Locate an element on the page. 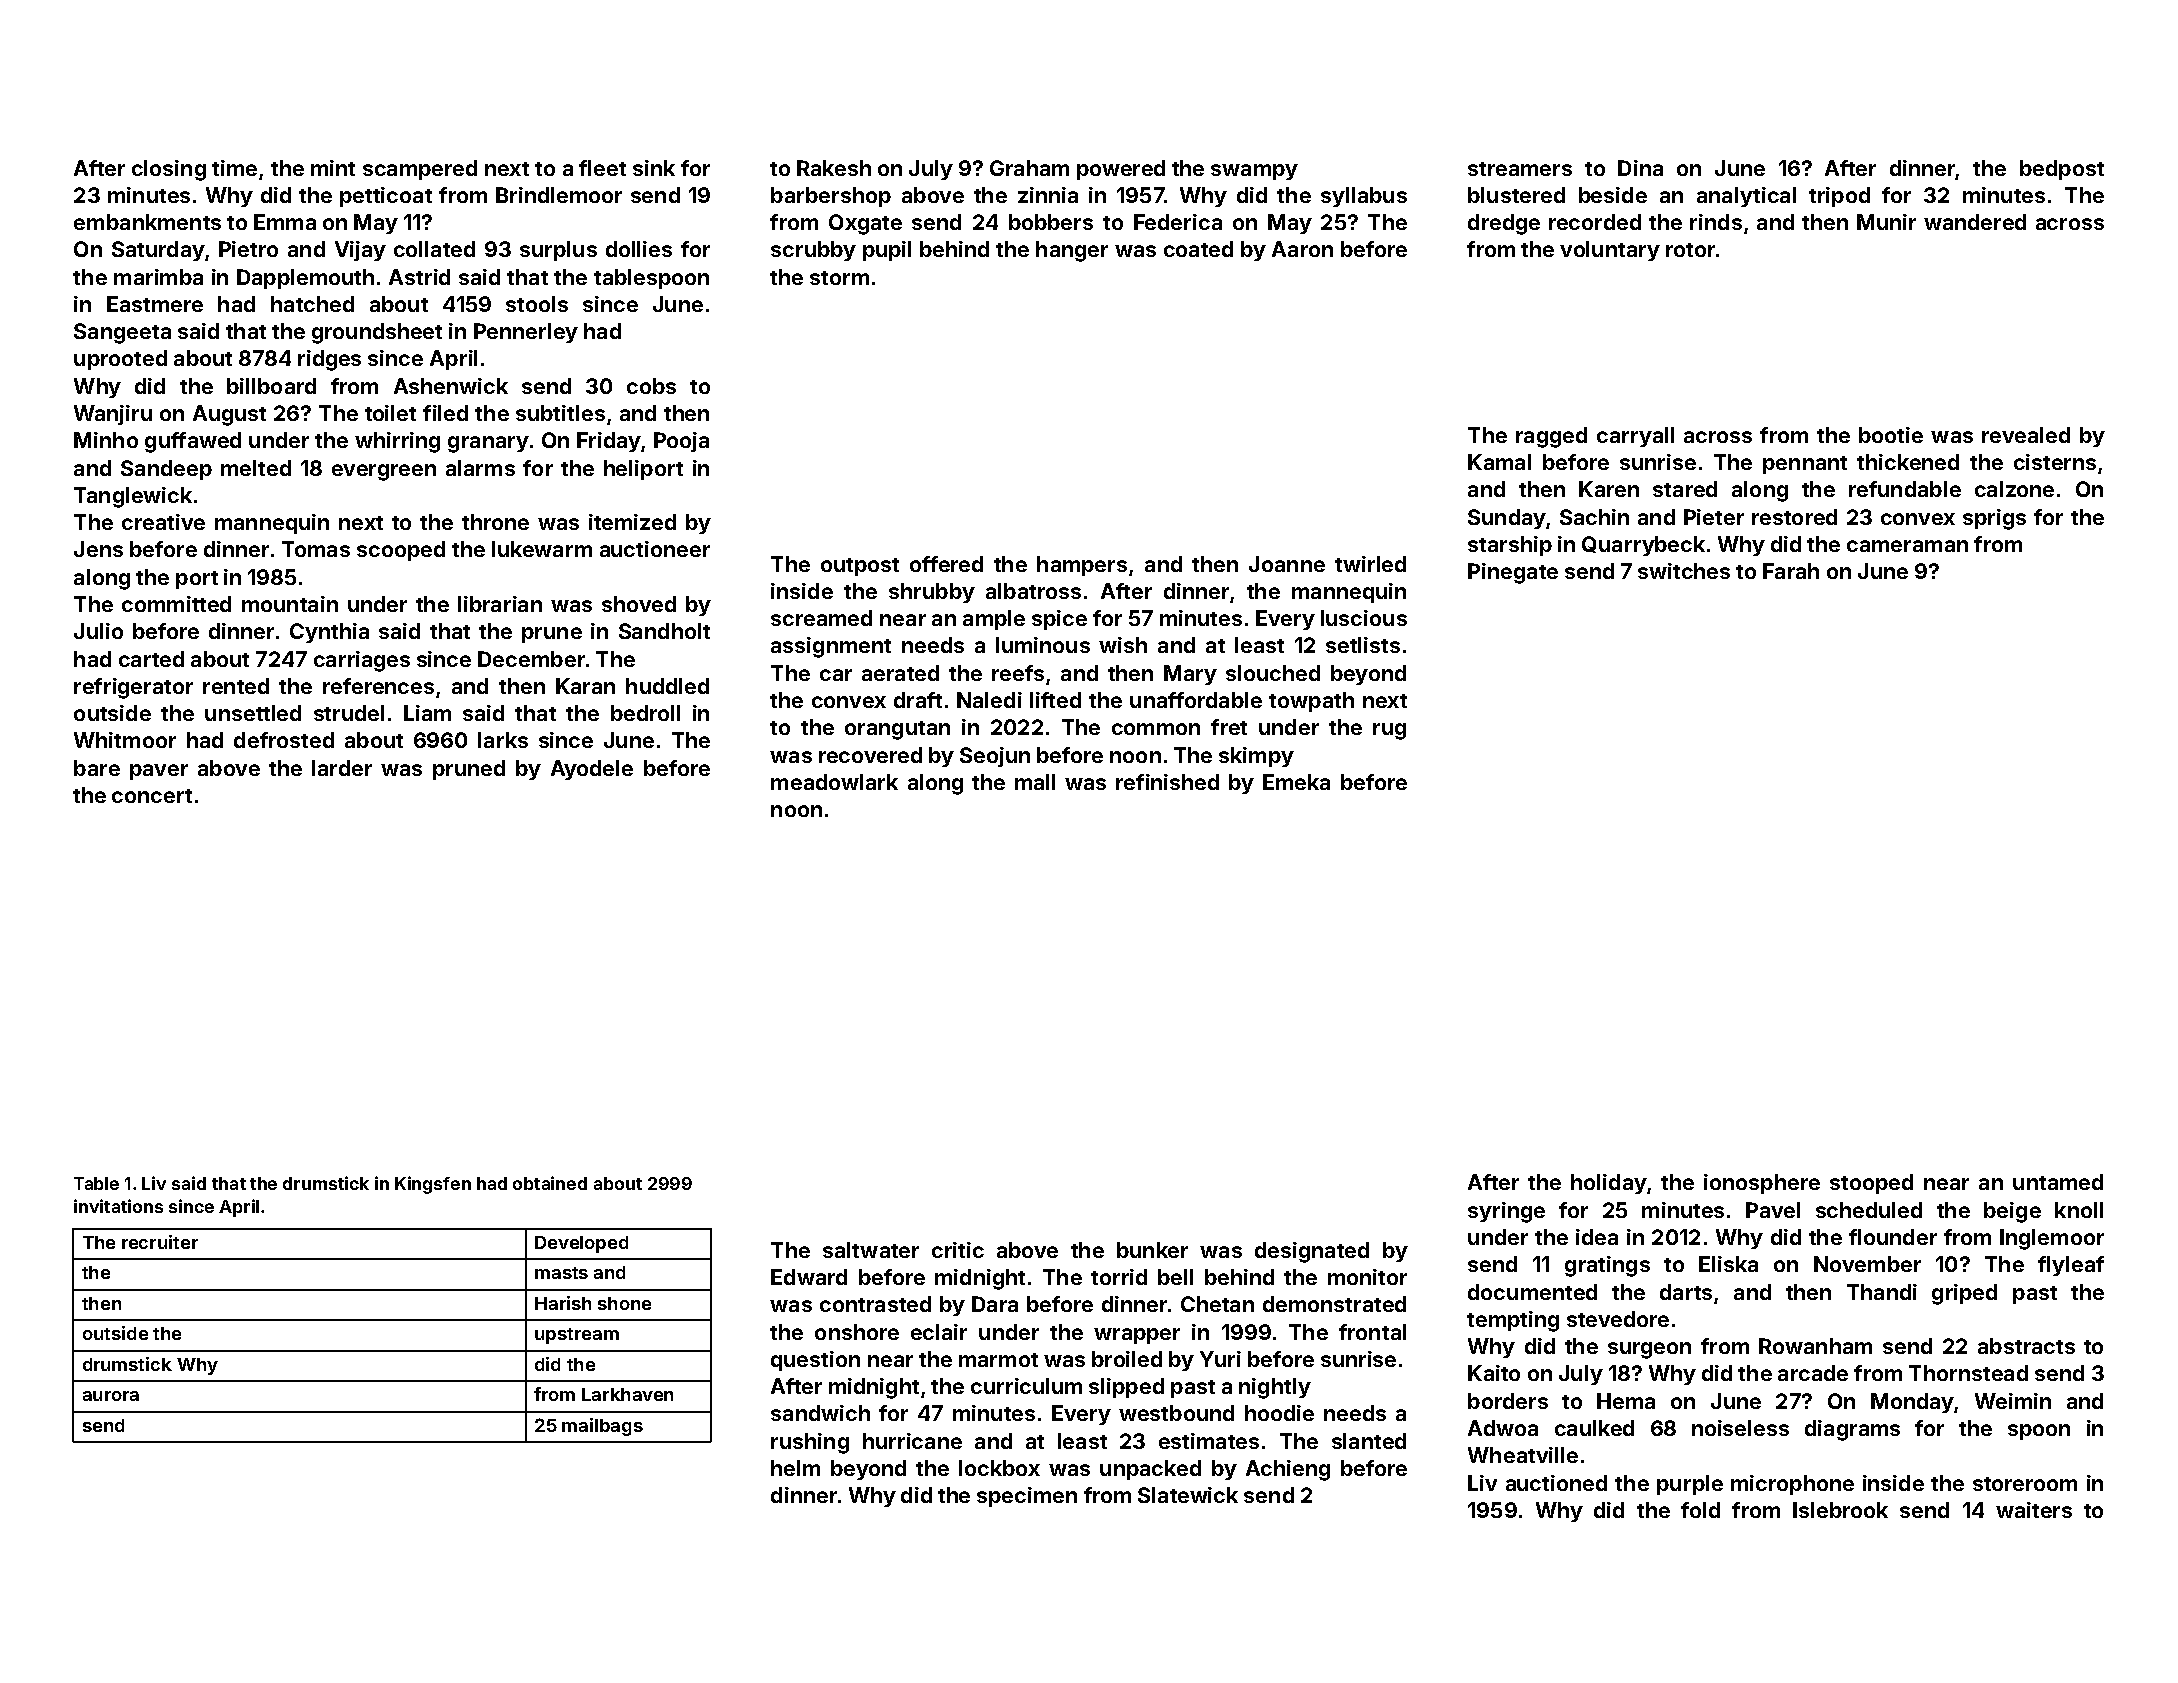  analytical is located at coordinates (1746, 197).
